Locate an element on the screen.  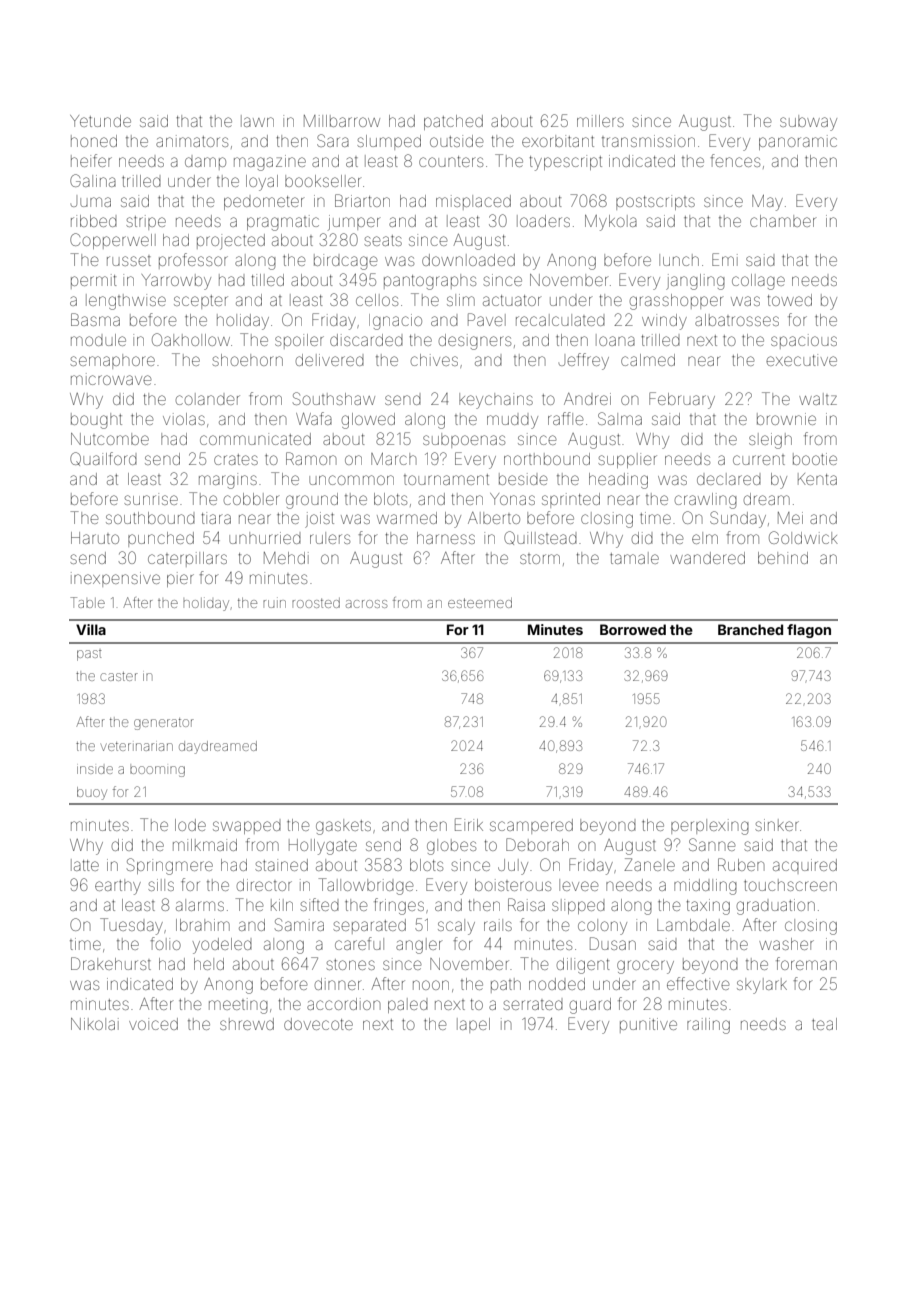
millers is located at coordinates (600, 121).
